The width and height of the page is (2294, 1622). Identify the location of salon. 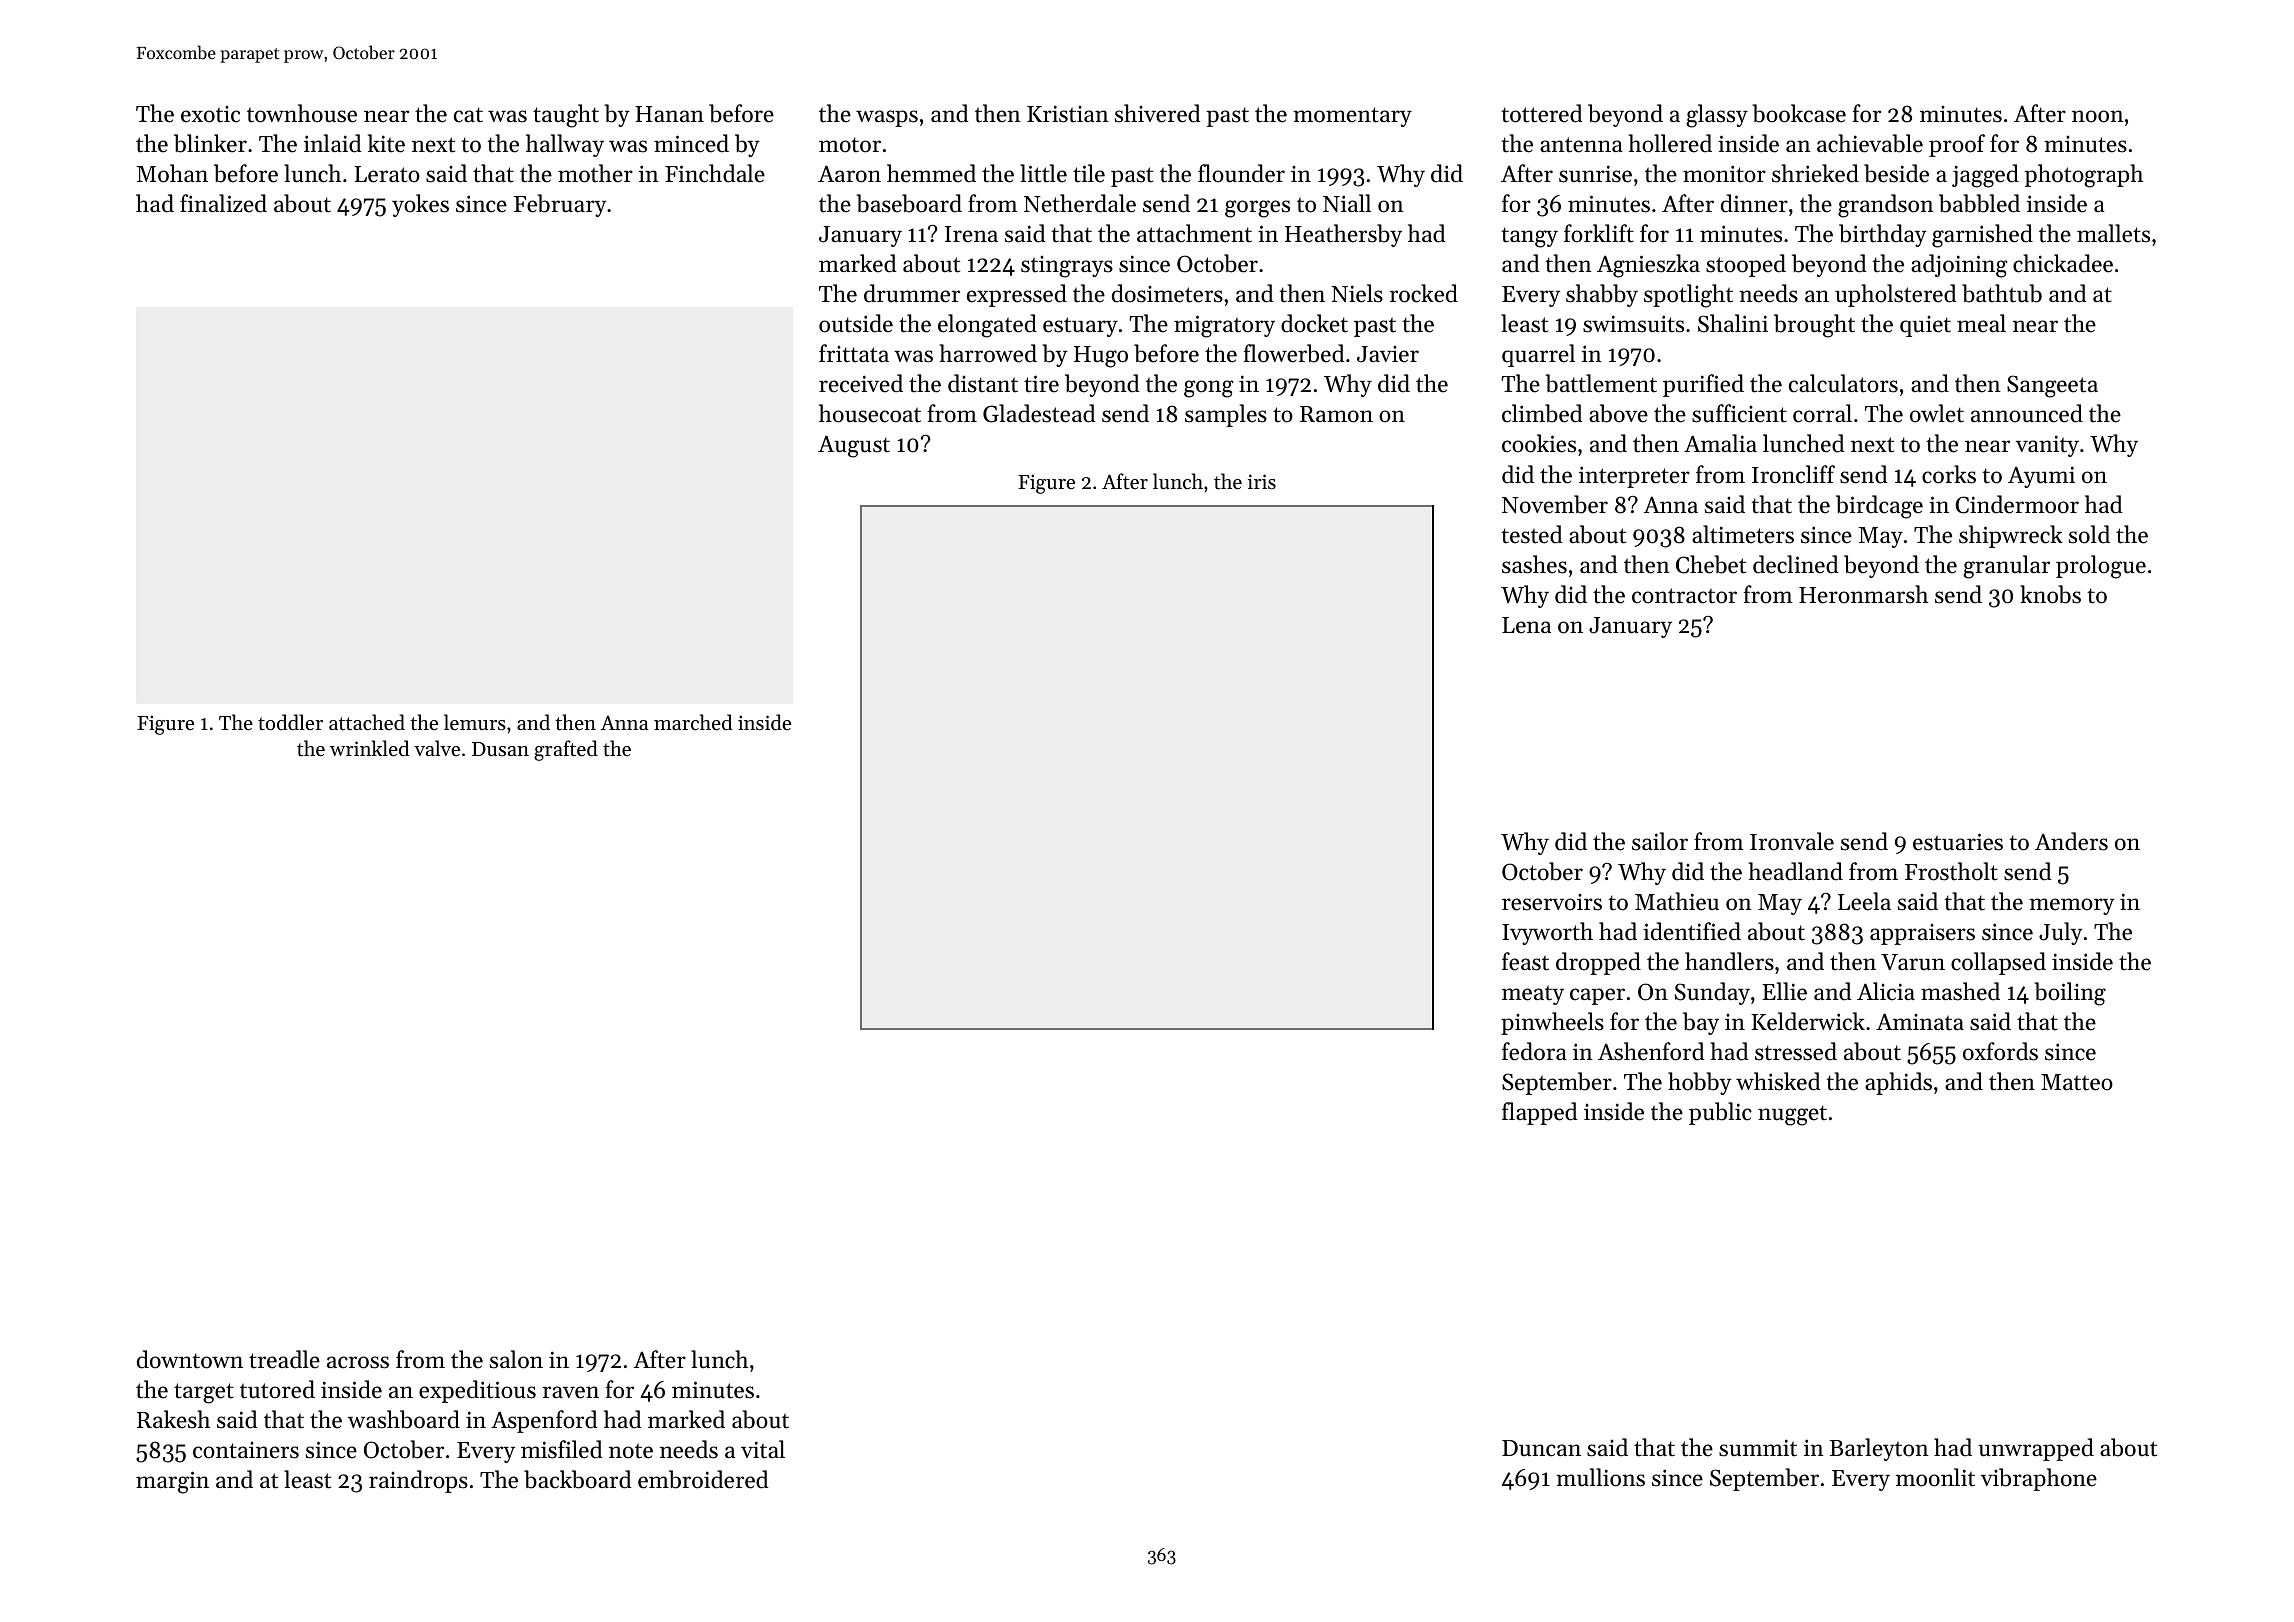
(516, 1359).
